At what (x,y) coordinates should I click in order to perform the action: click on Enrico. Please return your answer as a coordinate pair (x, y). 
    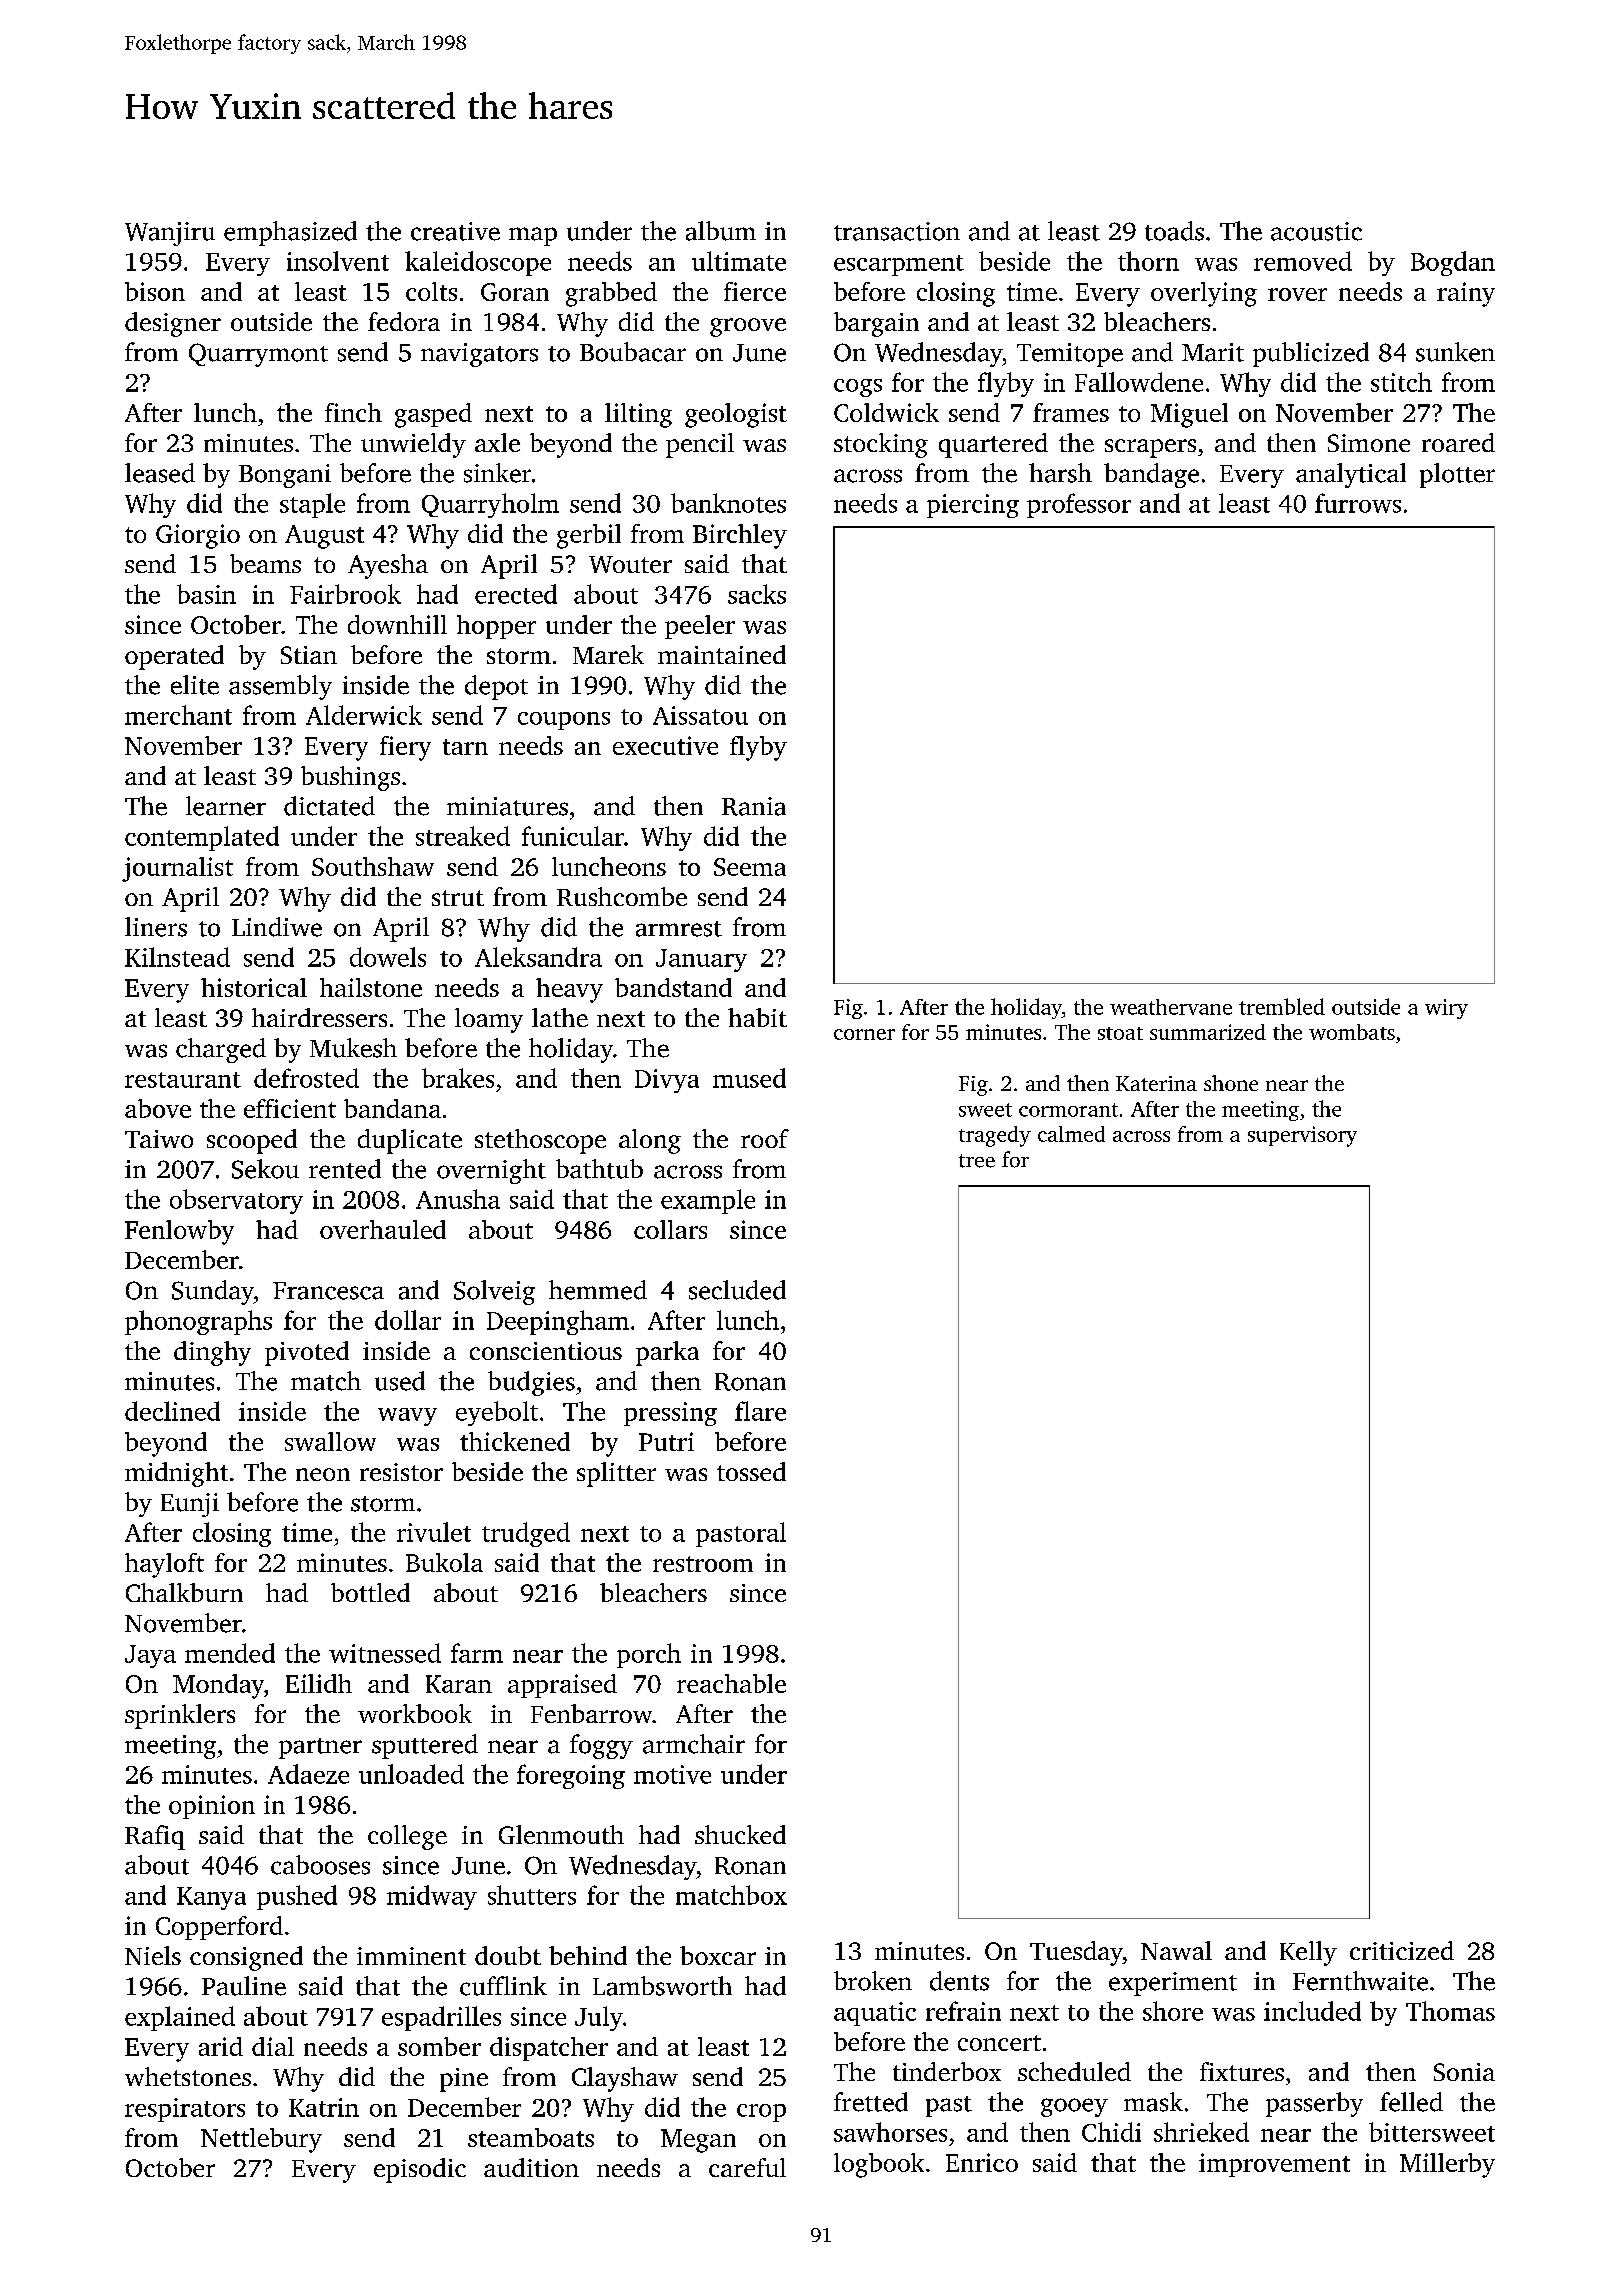
    Looking at the image, I should click on (982, 2162).
